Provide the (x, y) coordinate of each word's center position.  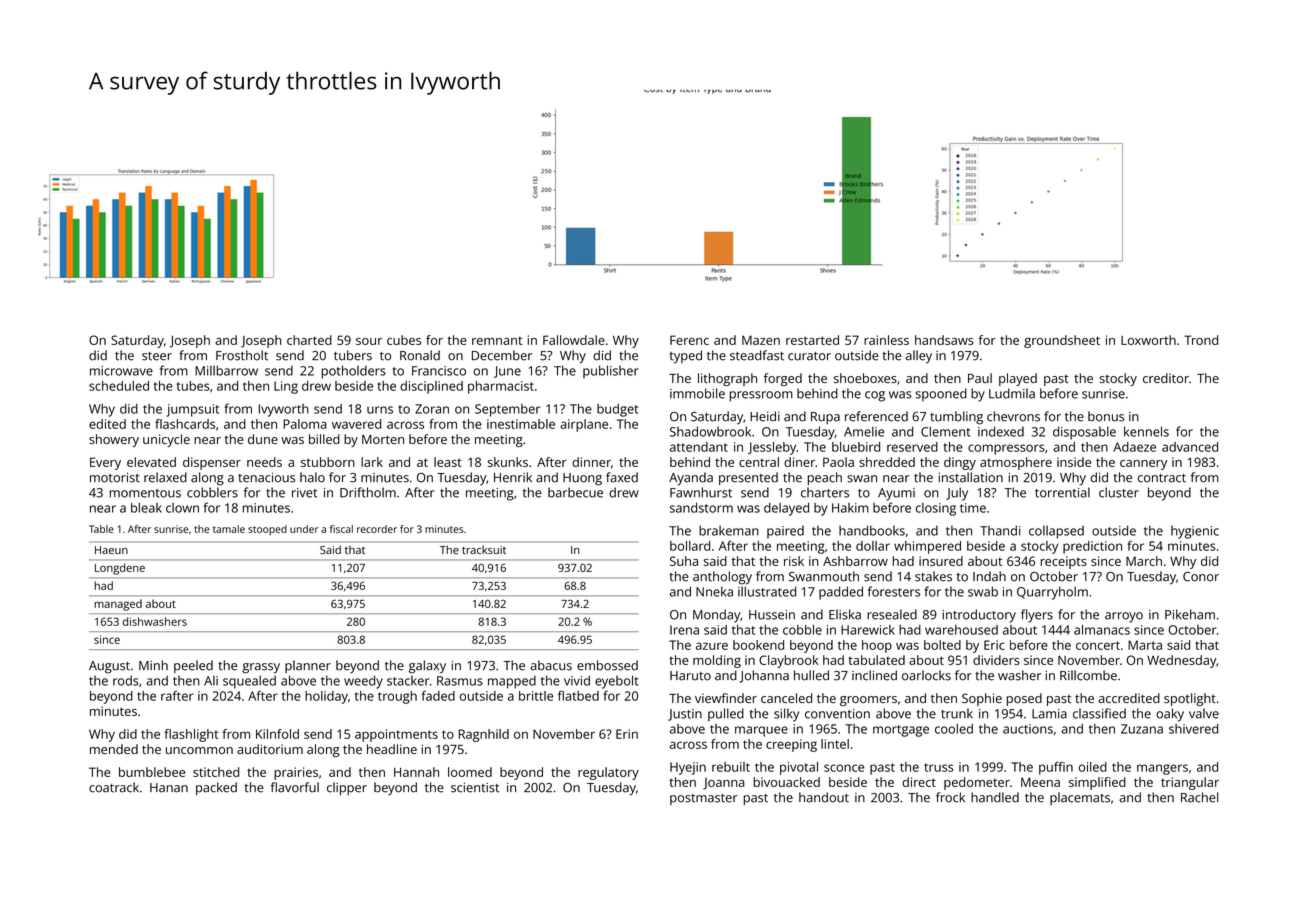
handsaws (944, 340)
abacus (551, 665)
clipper (347, 788)
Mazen (761, 340)
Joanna (724, 784)
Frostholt (242, 355)
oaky (1170, 715)
